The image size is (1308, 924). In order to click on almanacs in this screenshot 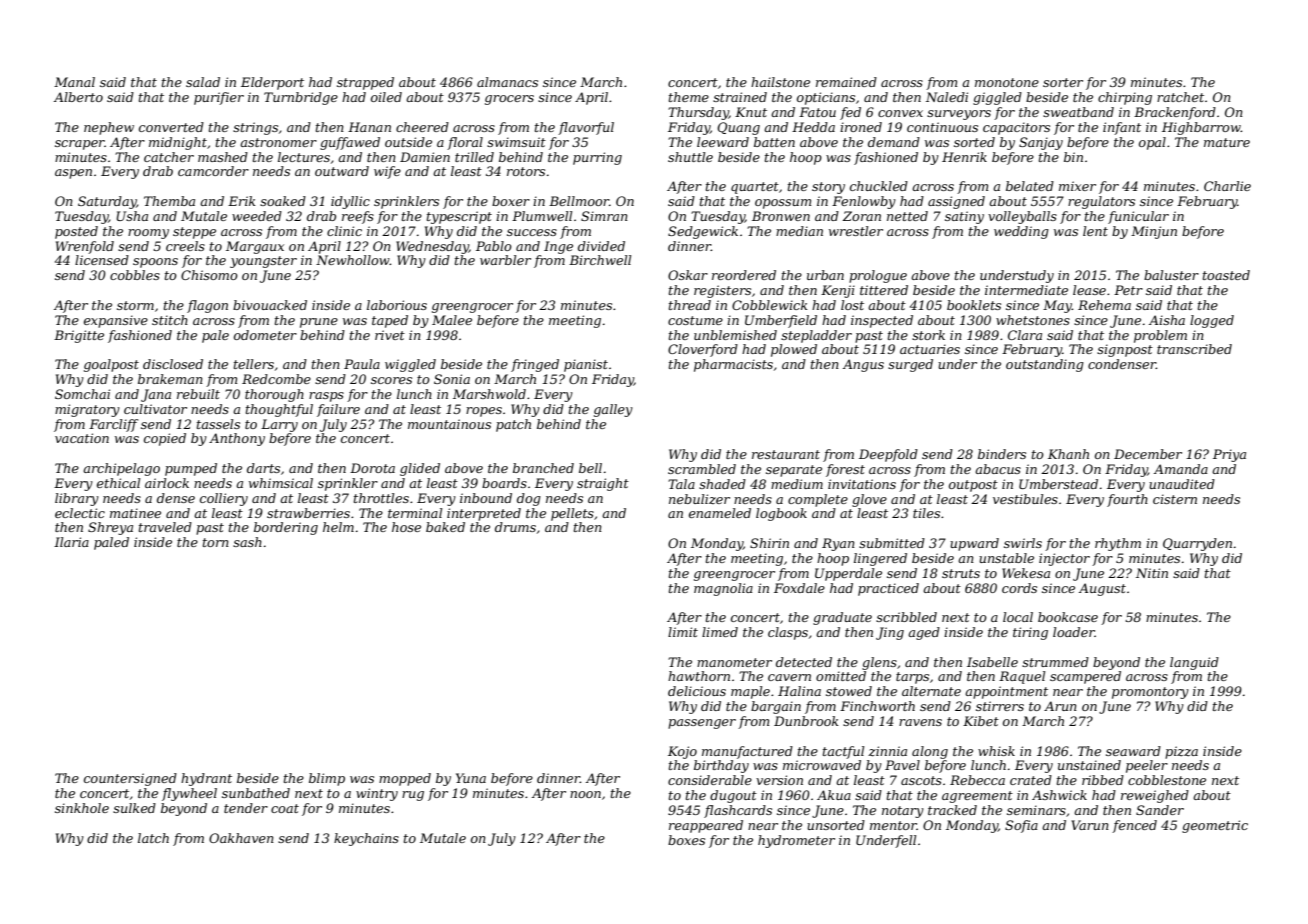, I will do `click(507, 82)`.
